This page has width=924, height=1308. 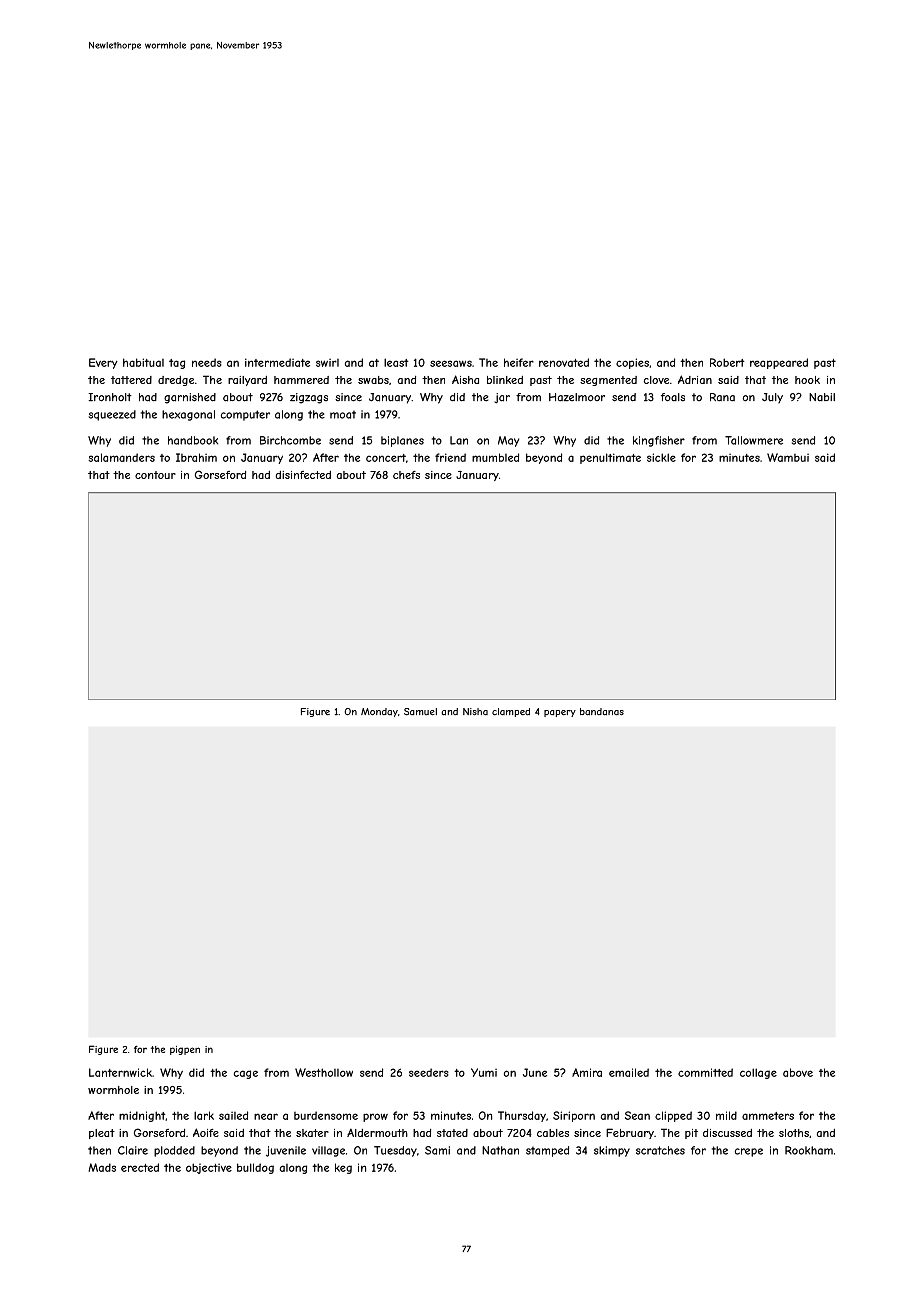 I want to click on clamped, so click(x=511, y=712).
